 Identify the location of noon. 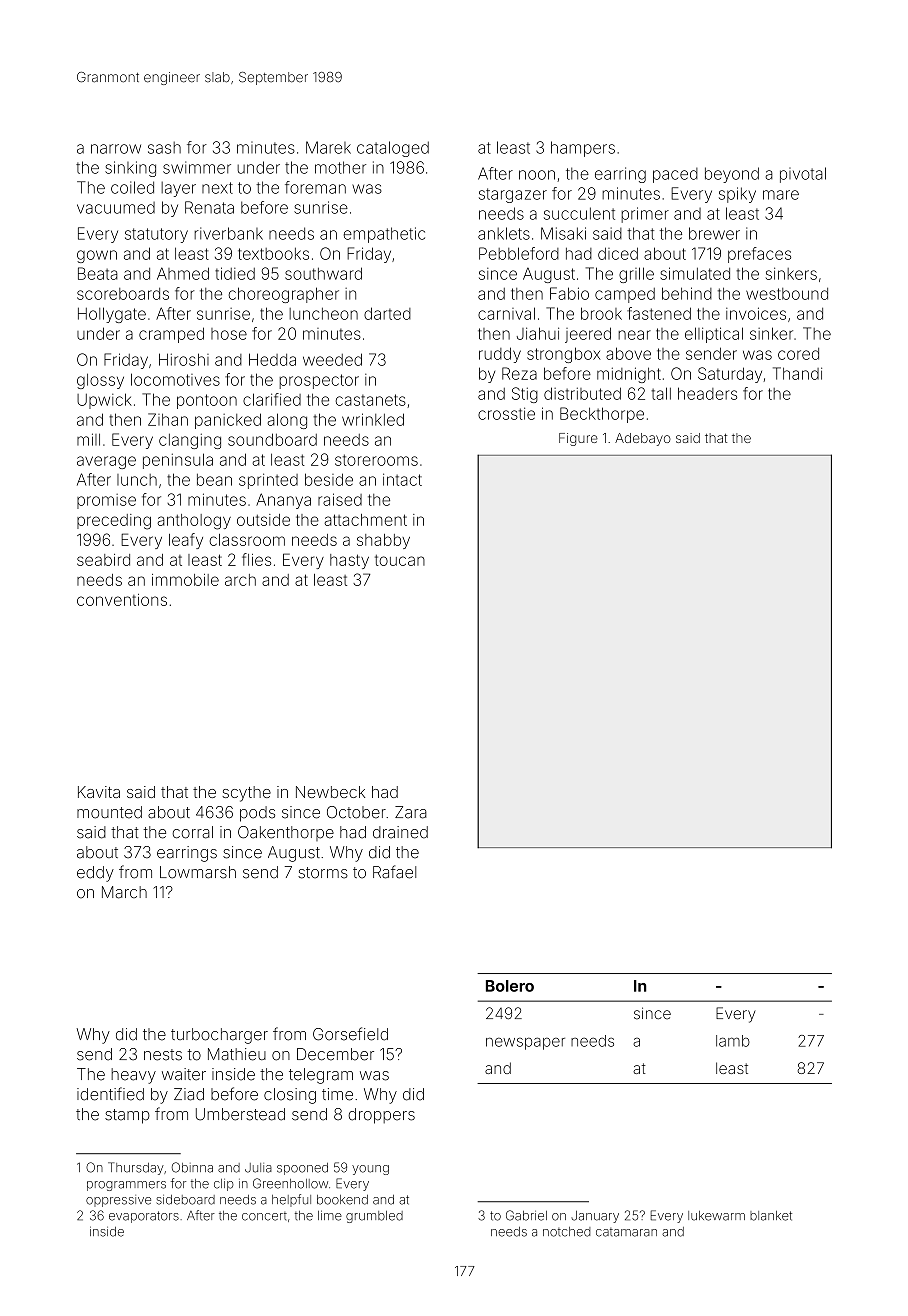
(537, 175).
